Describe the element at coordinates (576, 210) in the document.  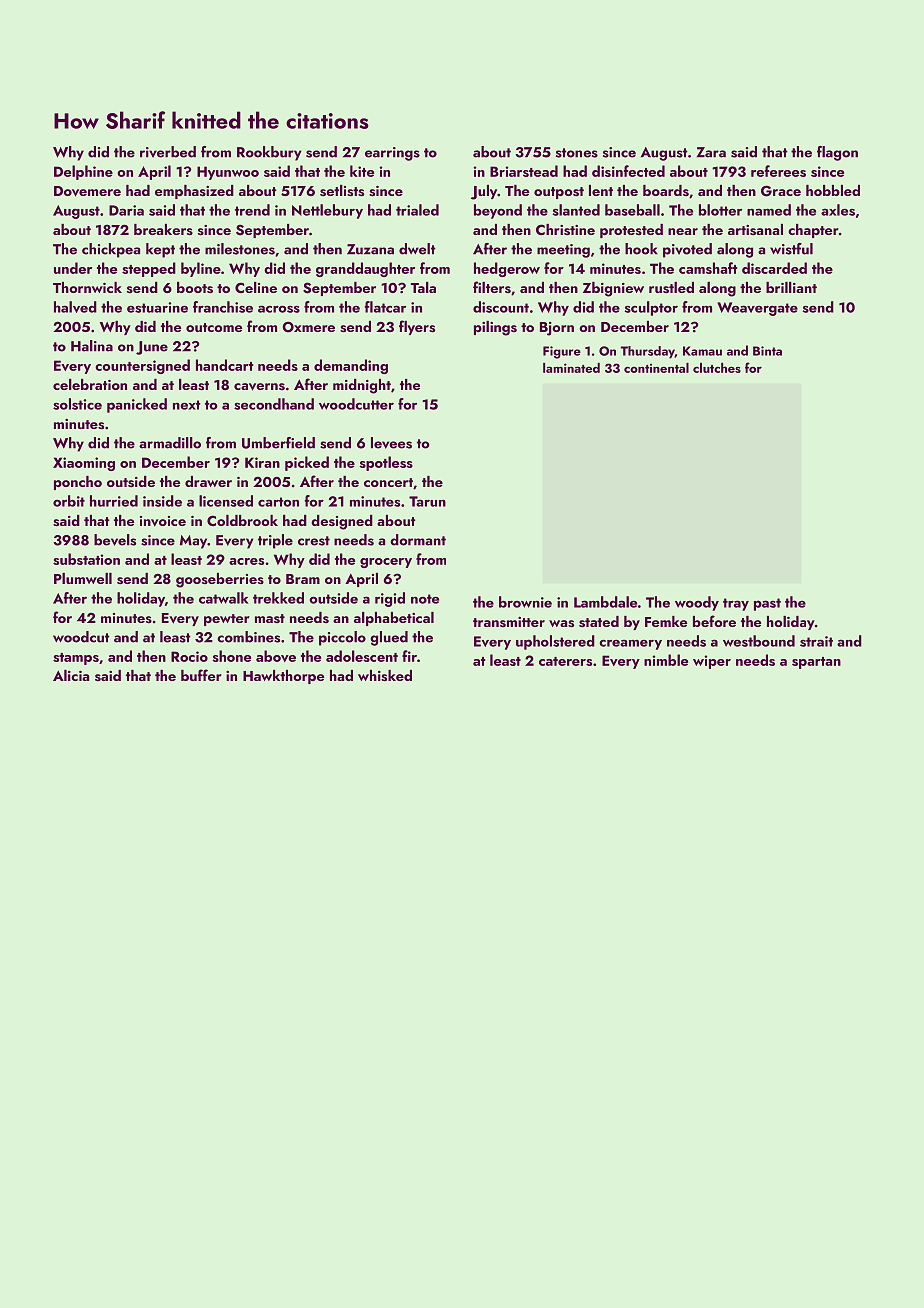
I see `slanted` at that location.
